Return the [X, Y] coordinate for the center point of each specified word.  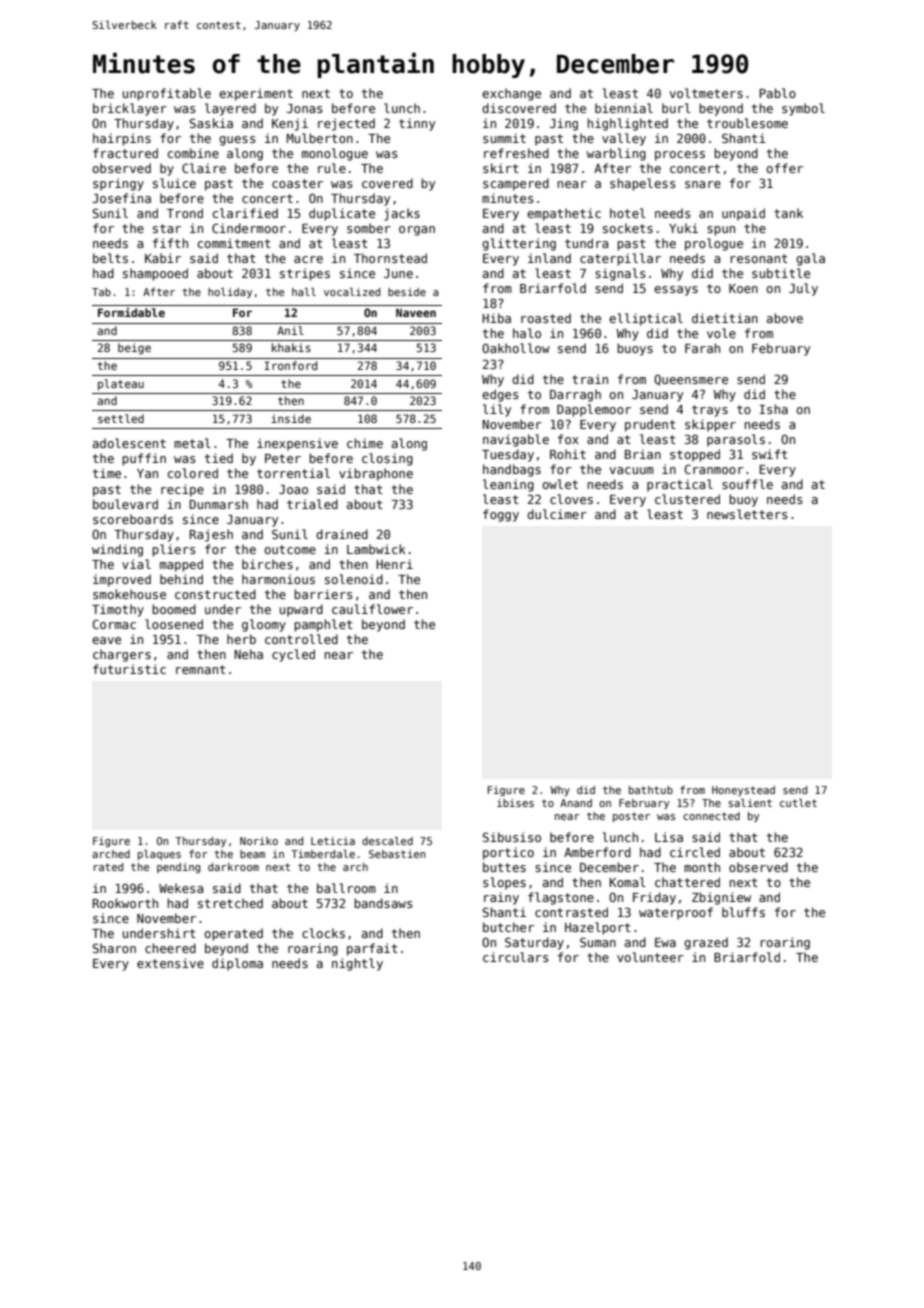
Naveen [416, 312]
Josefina [121, 198]
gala [810, 259]
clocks [323, 933]
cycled [293, 655]
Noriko [259, 841]
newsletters [747, 514]
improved [122, 580]
